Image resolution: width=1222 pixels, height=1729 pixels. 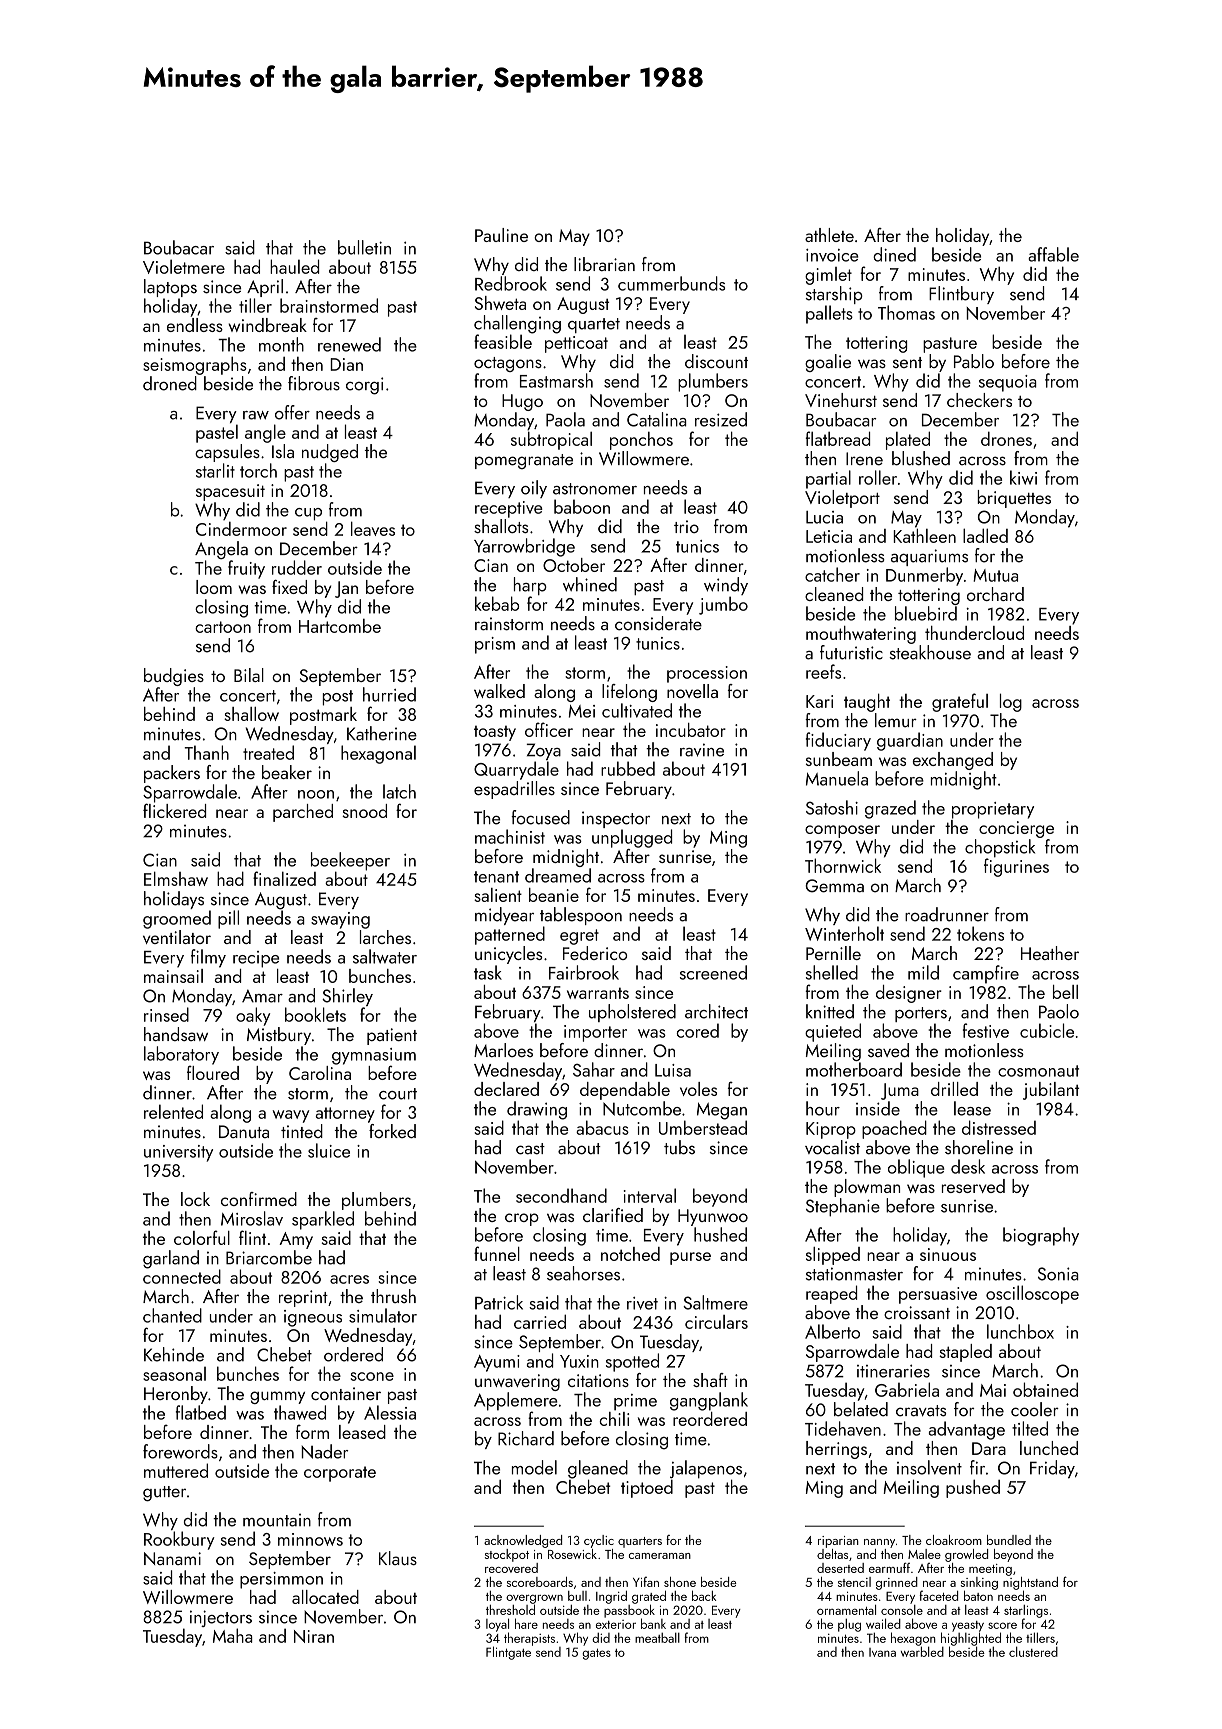 What do you see at coordinates (882, 1652) in the screenshot?
I see `Ivana` at bounding box center [882, 1652].
